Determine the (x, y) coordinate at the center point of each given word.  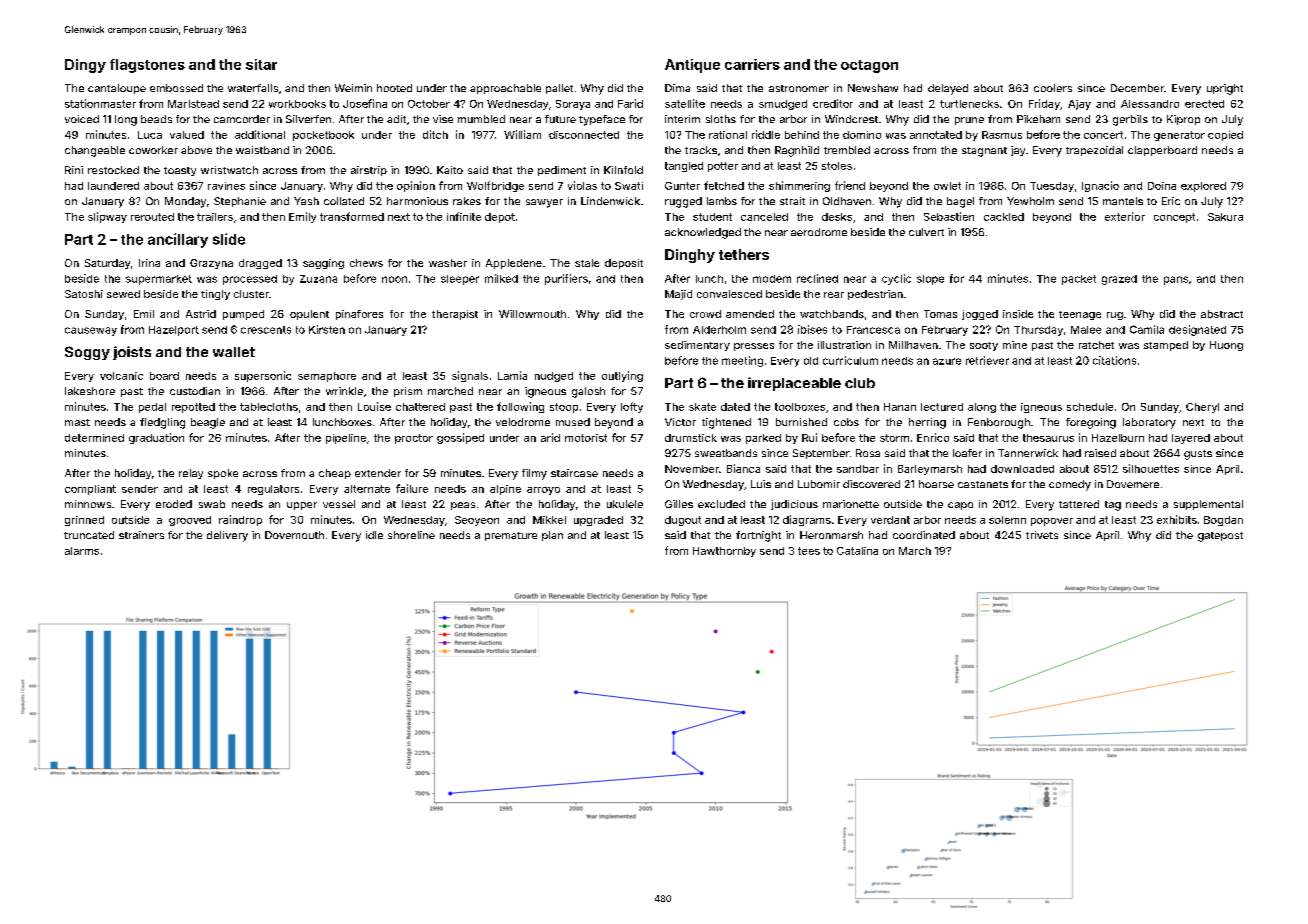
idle (374, 535)
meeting (742, 361)
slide (229, 239)
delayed (948, 89)
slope (930, 280)
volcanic (121, 376)
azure (947, 361)
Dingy (85, 66)
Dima (677, 88)
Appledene (514, 264)
